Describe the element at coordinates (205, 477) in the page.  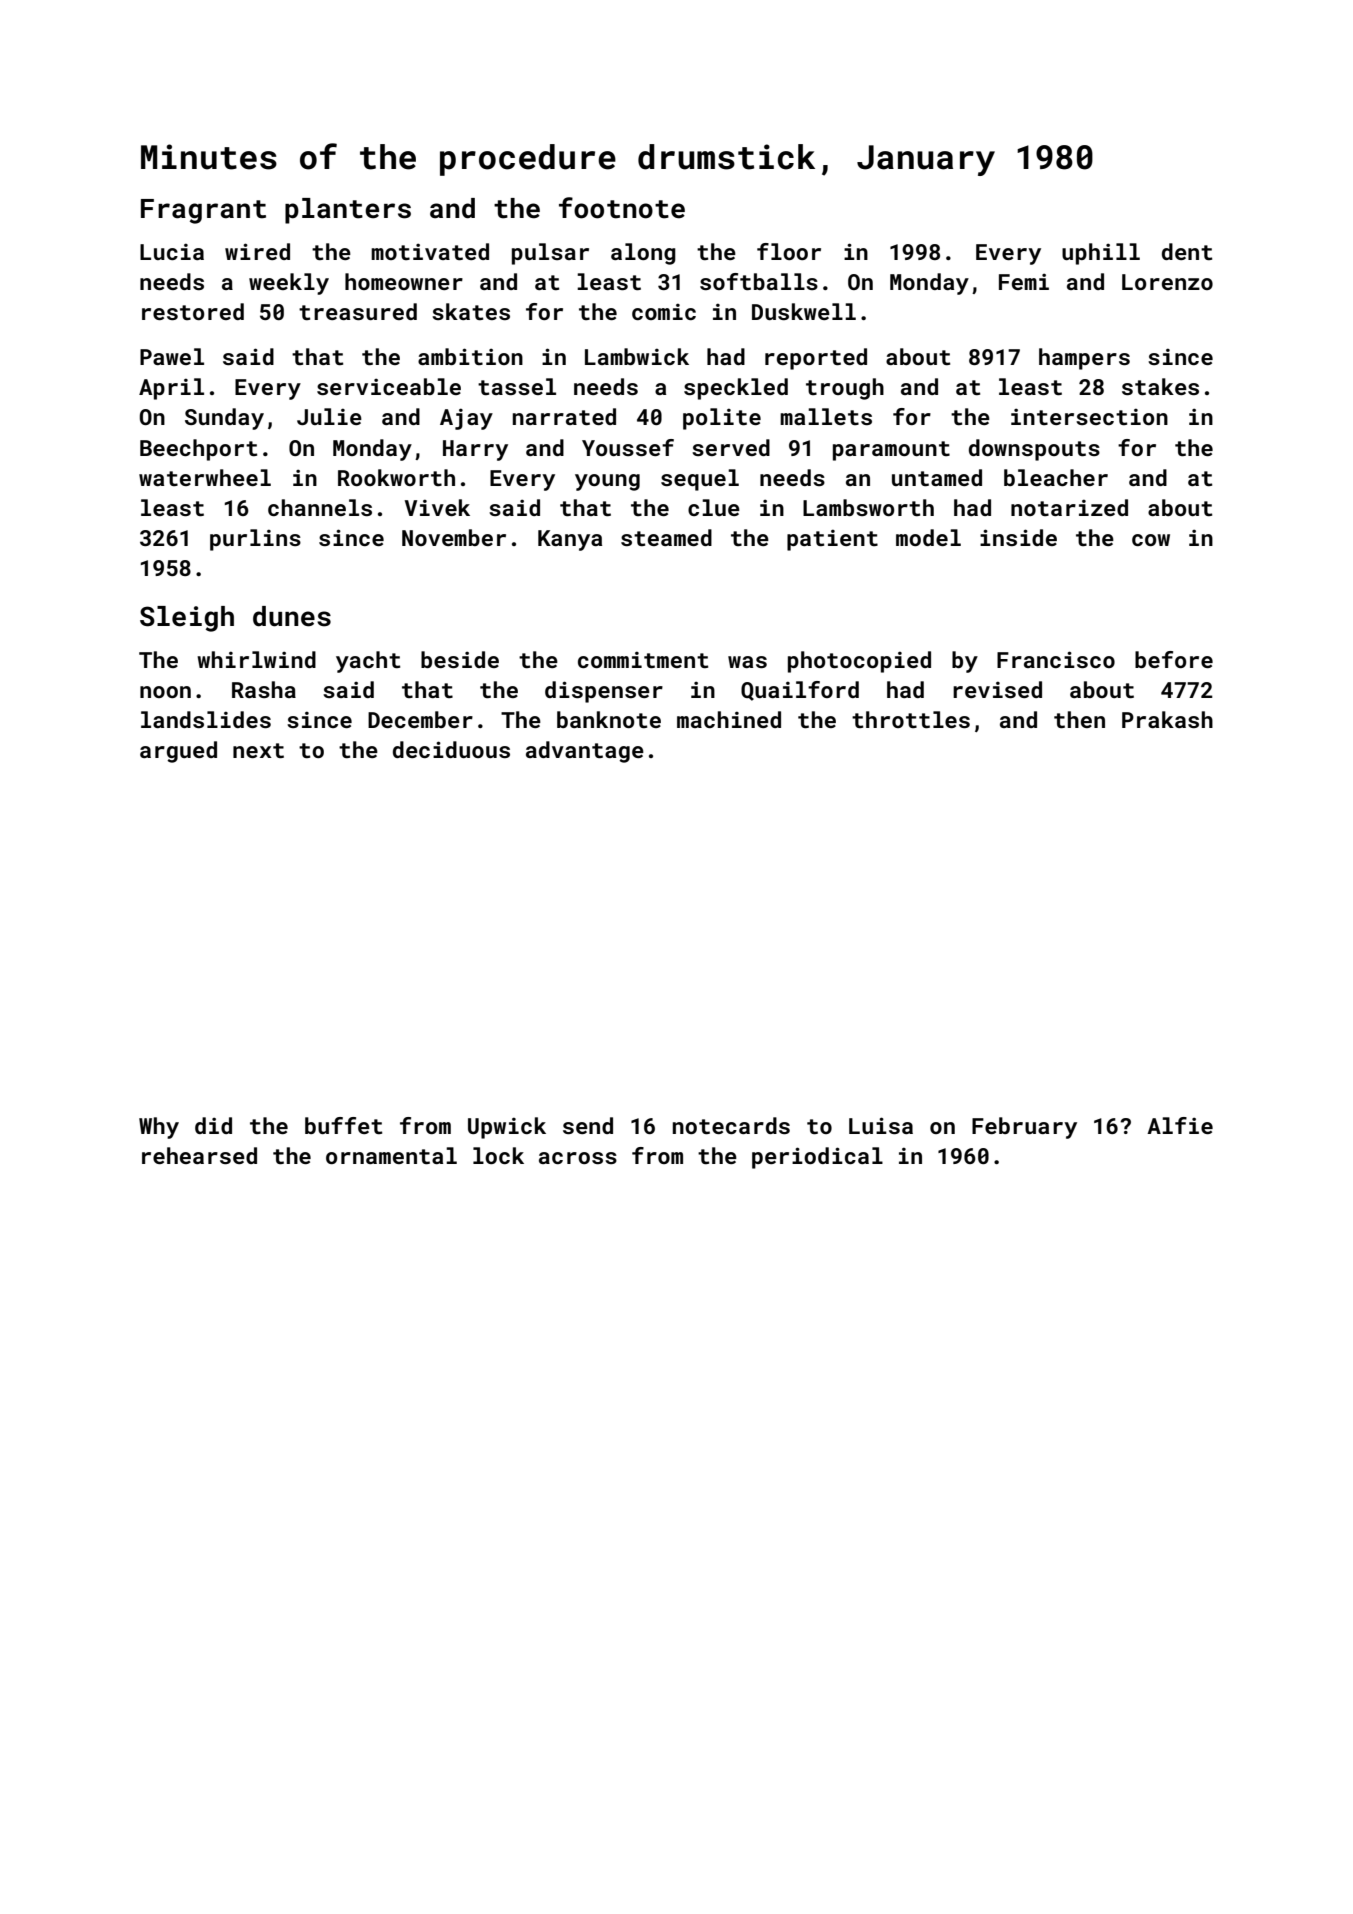
I see `waterwheel` at that location.
